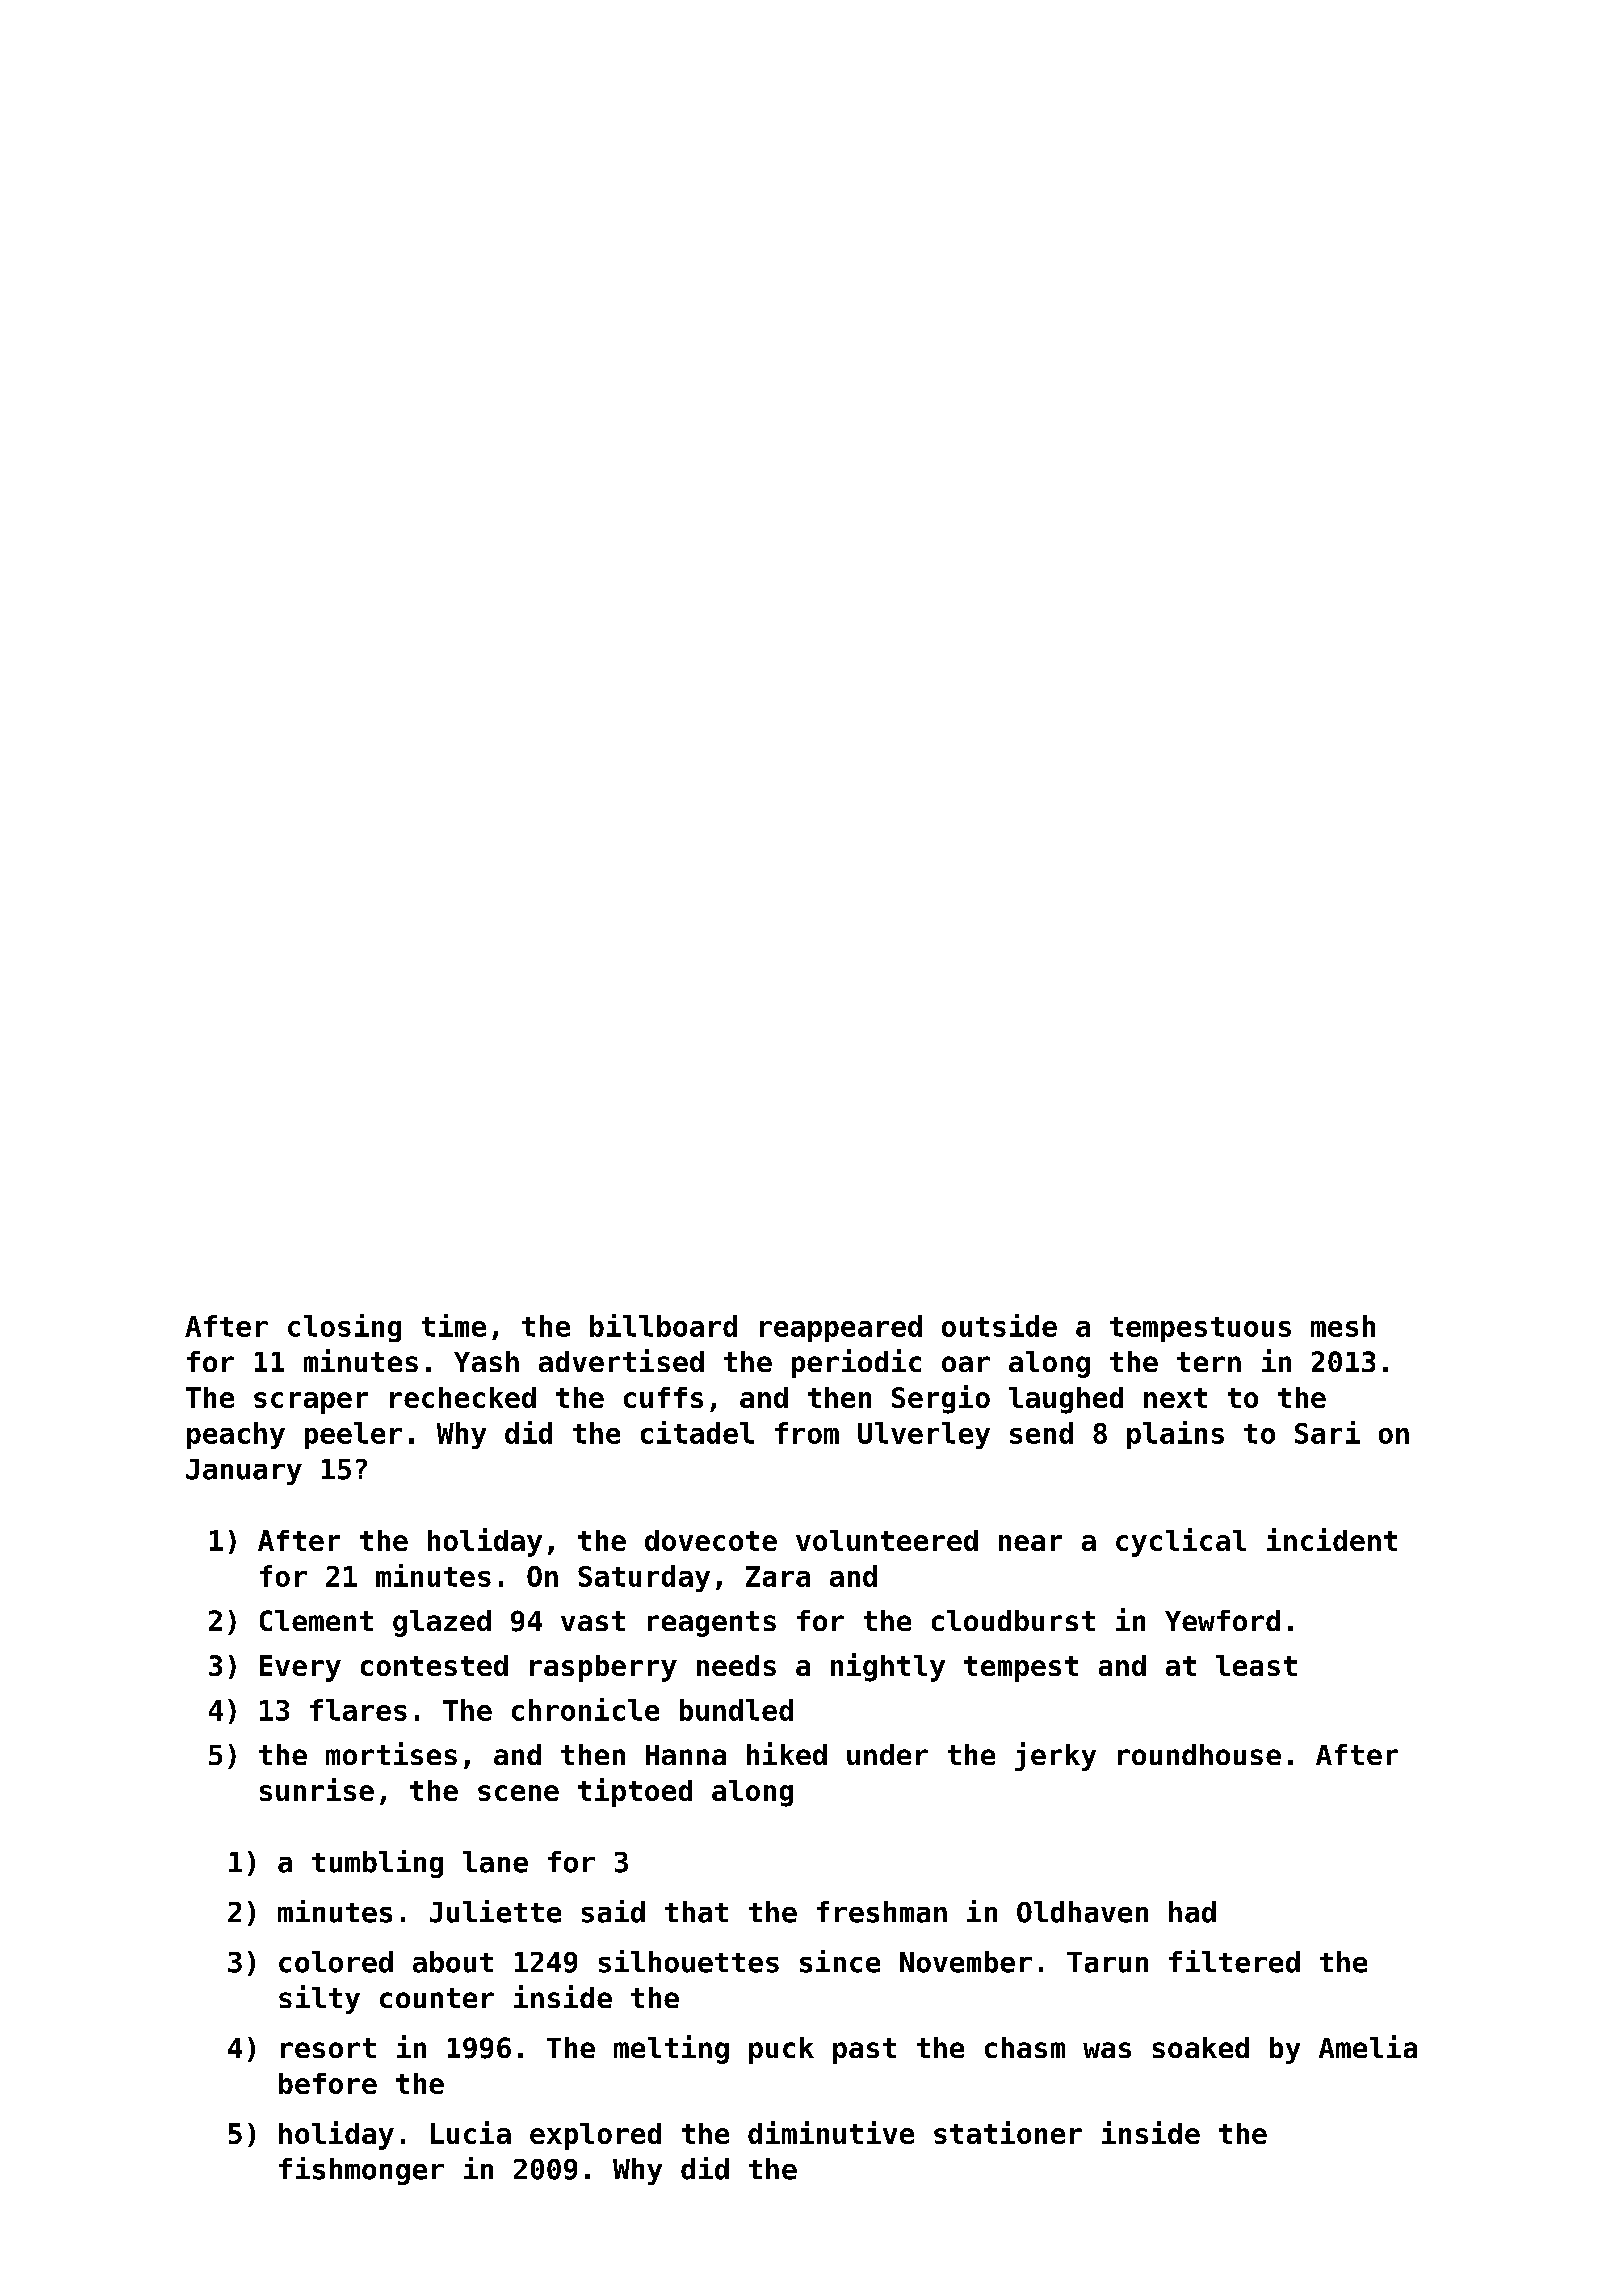 Image resolution: width=1620 pixels, height=2292 pixels. What do you see at coordinates (1192, 1912) in the page?
I see `had` at bounding box center [1192, 1912].
